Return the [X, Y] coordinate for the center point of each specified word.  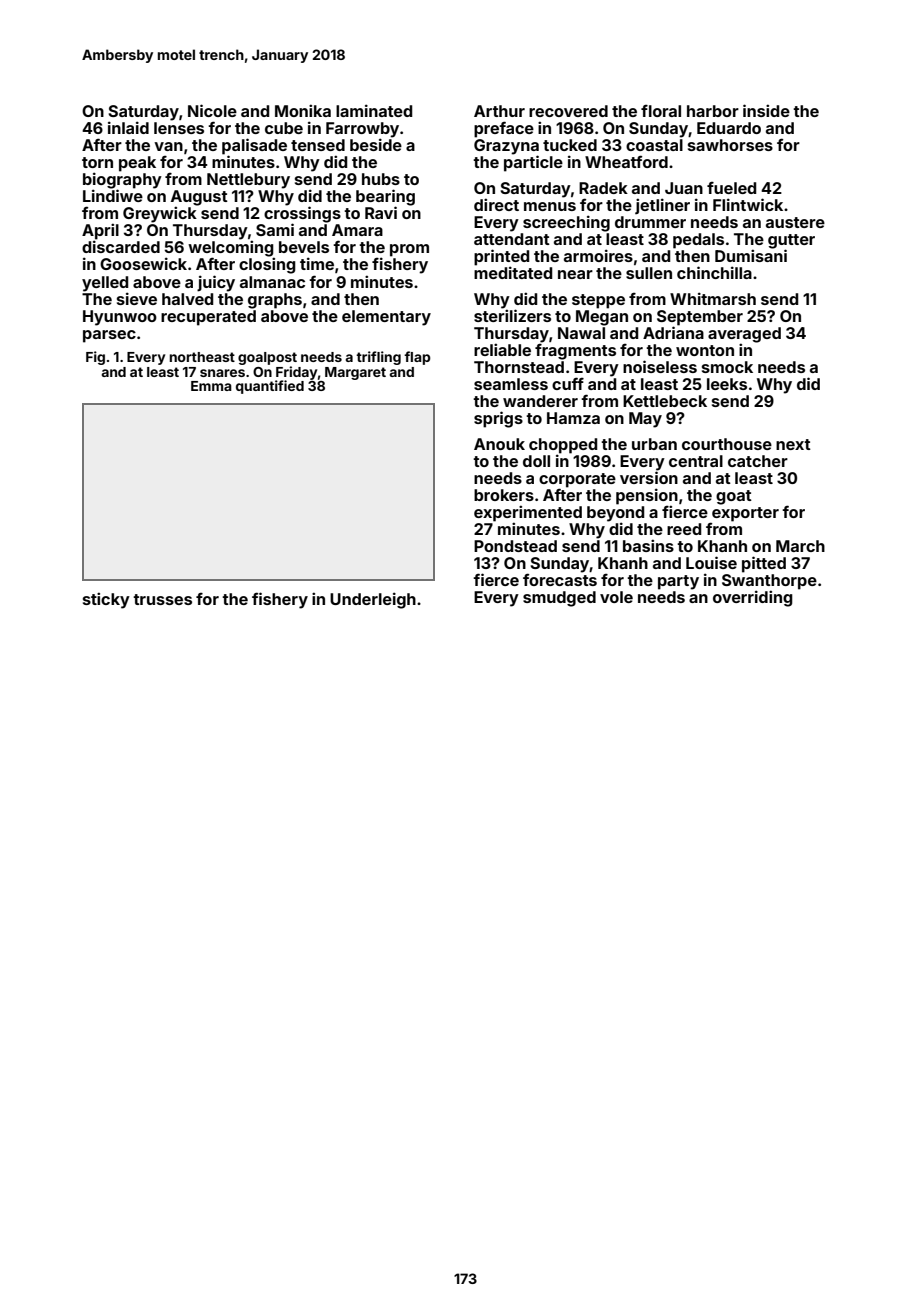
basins [648, 545]
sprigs [498, 419]
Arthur [499, 111]
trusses [162, 599]
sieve [137, 298]
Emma [211, 386]
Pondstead [515, 546]
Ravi [381, 212]
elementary [386, 318]
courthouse [727, 444]
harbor [713, 111]
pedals [698, 241]
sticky [106, 600]
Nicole [212, 110]
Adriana [673, 332]
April [100, 231]
